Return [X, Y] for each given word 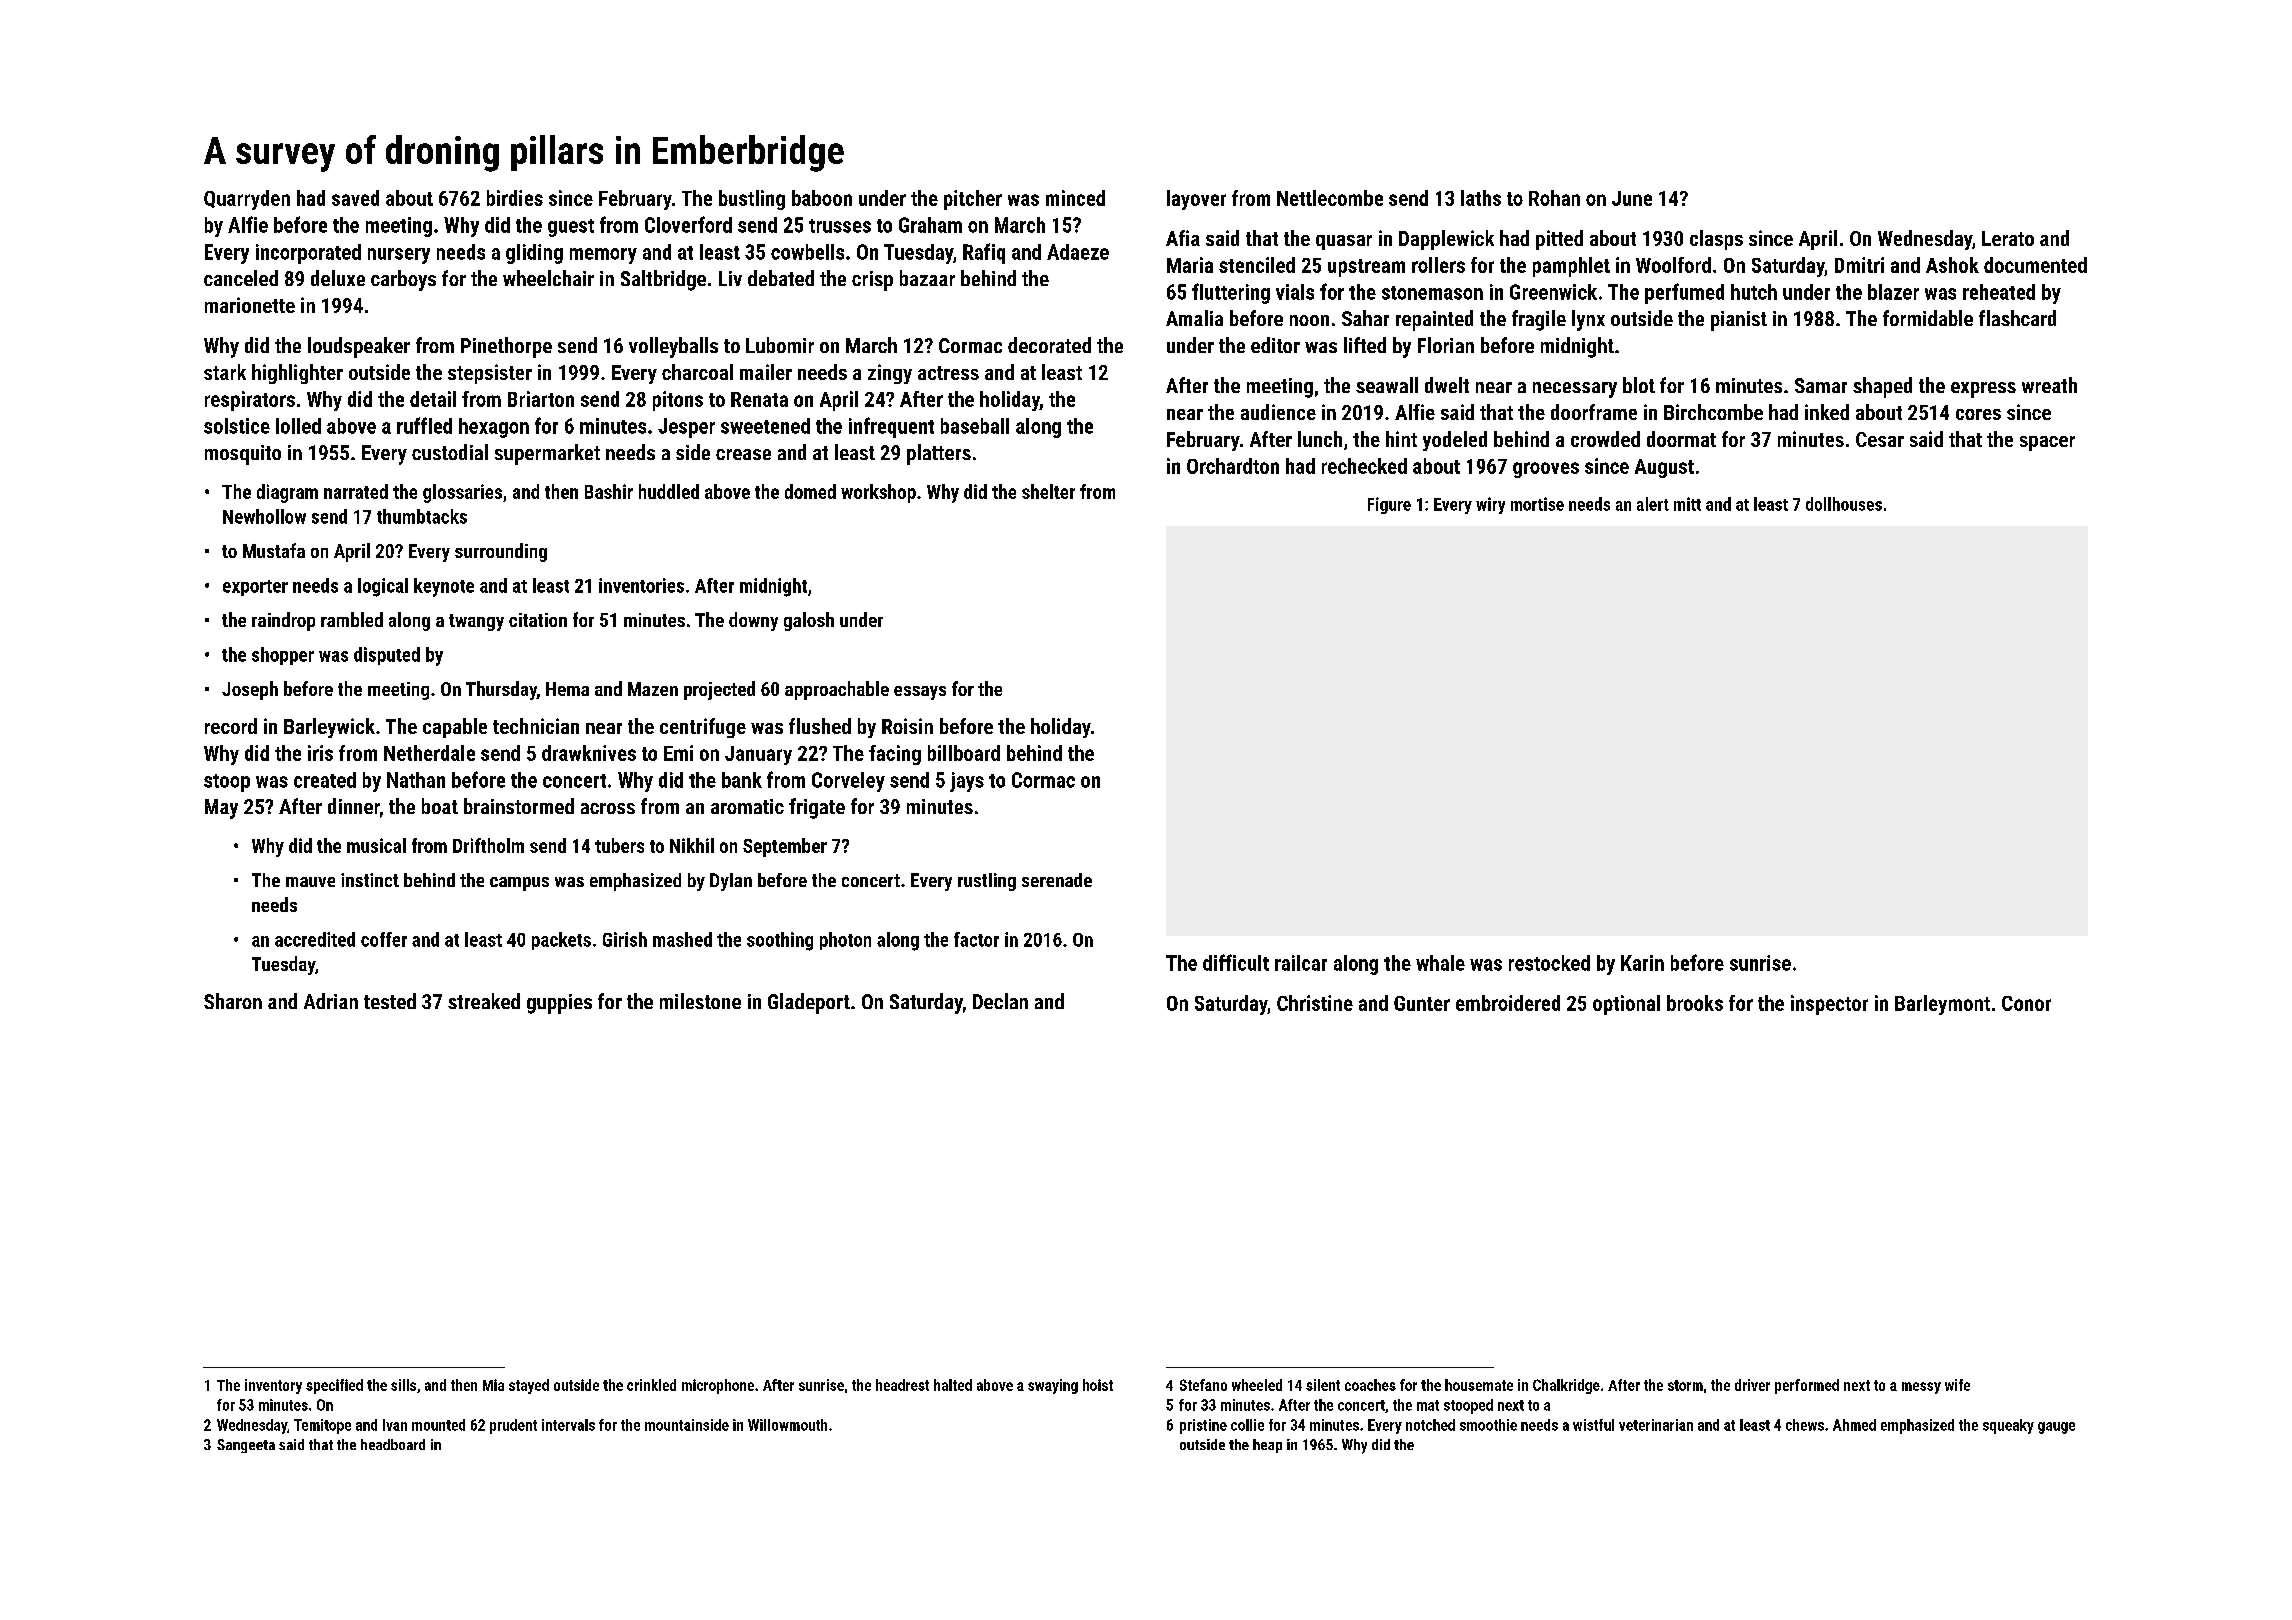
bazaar [927, 278]
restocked [1549, 963]
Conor [2026, 1003]
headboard [393, 1444]
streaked [484, 1001]
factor [976, 939]
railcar [1301, 963]
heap [1267, 1446]
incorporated [308, 254]
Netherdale [429, 753]
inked [1827, 412]
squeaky [2008, 1426]
